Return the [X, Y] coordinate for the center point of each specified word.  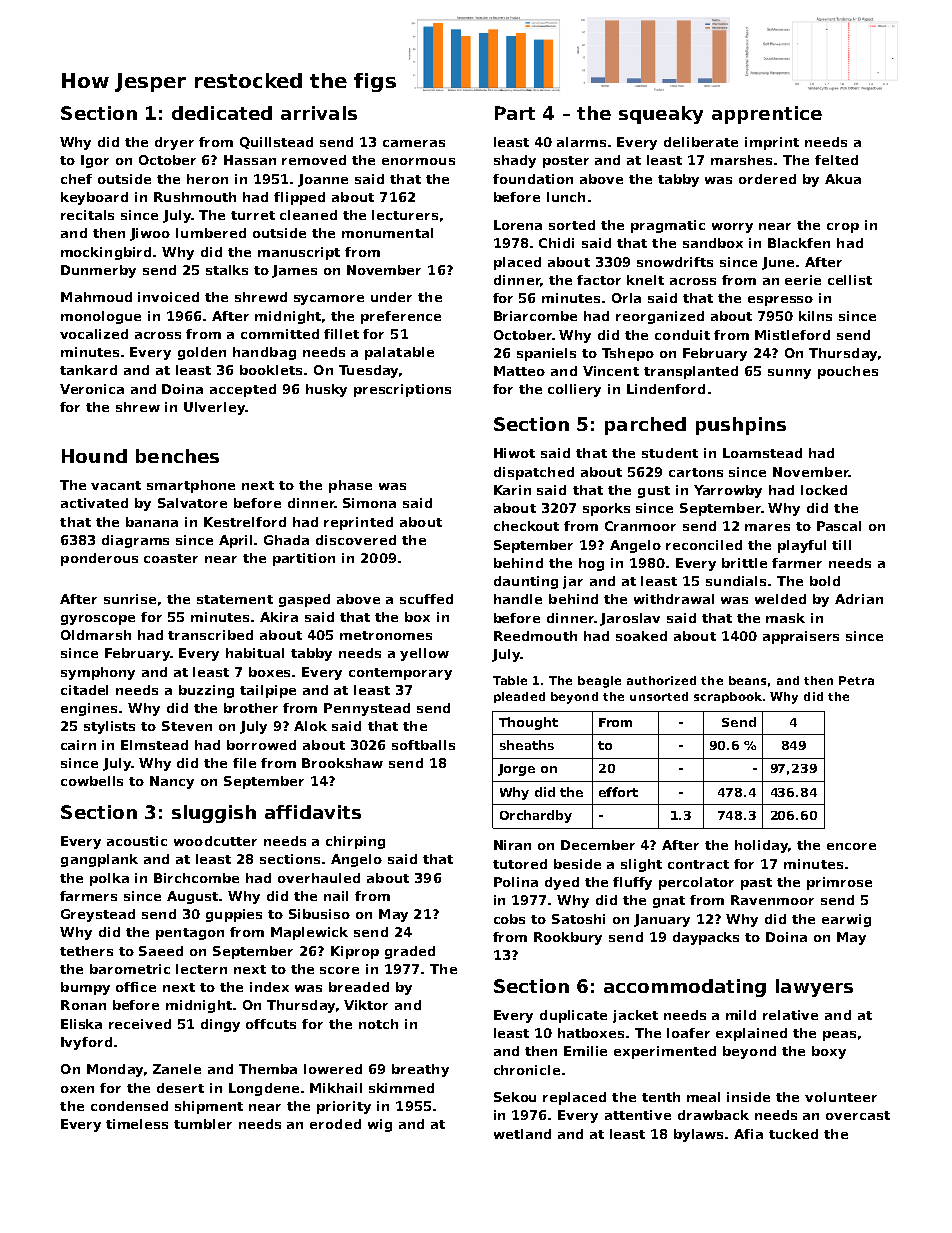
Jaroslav [630, 619]
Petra [856, 680]
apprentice [767, 115]
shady [515, 161]
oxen [77, 1089]
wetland [522, 1134]
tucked [793, 1134]
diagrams [135, 541]
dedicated [222, 113]
